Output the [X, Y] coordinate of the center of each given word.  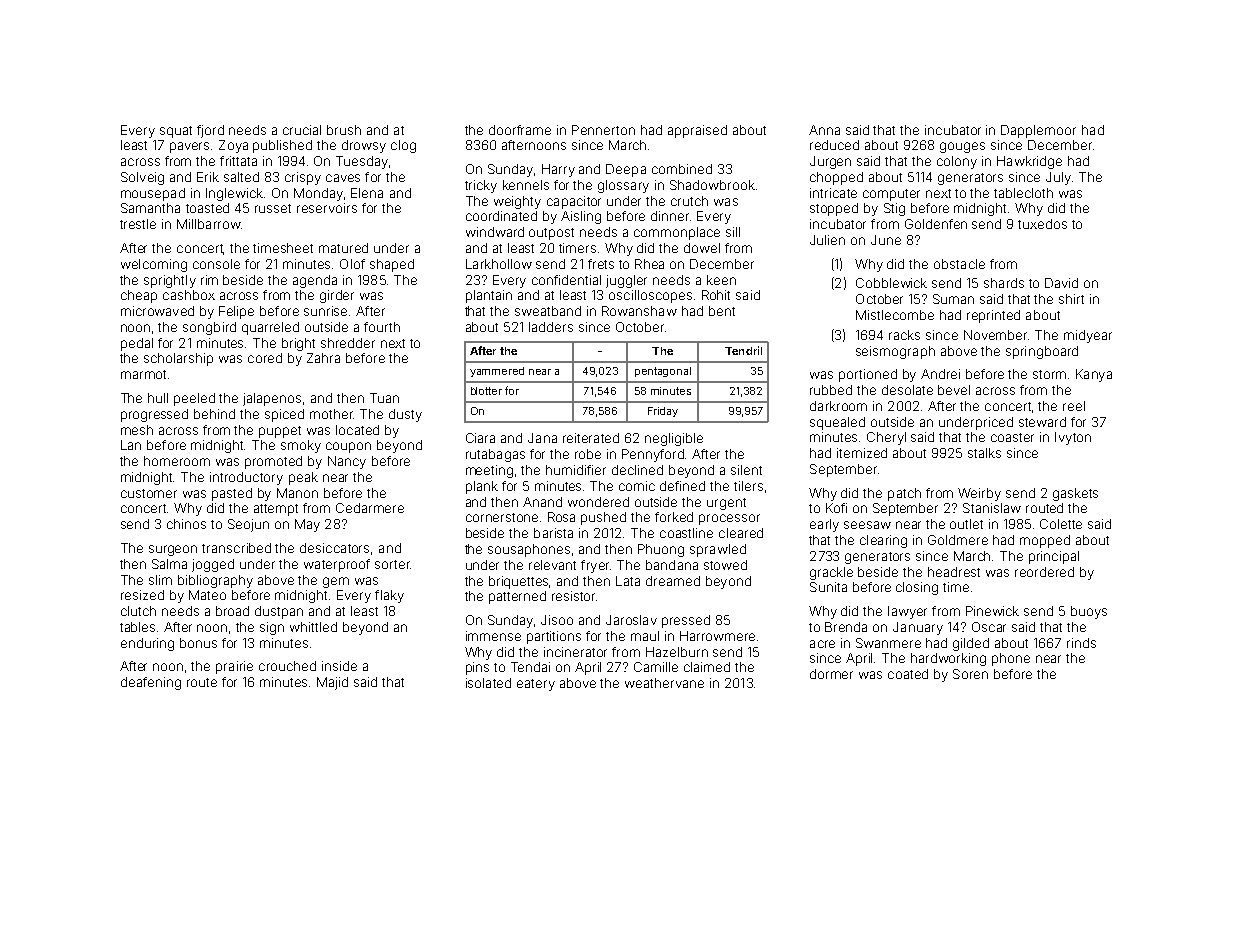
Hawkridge [1029, 162]
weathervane [664, 683]
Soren [970, 674]
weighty [517, 202]
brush [344, 130]
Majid [332, 683]
